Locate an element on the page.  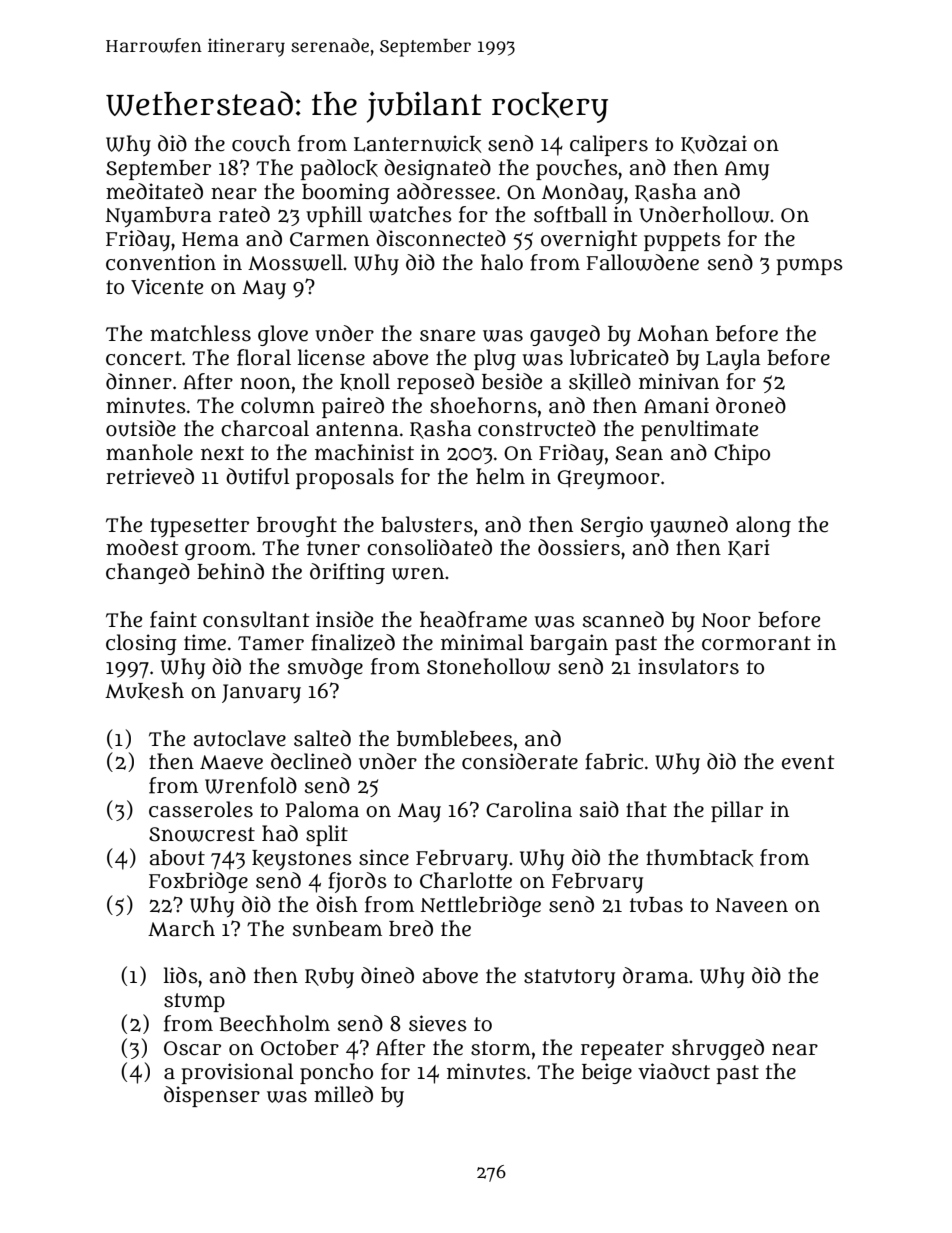
repeater is located at coordinates (622, 1050).
